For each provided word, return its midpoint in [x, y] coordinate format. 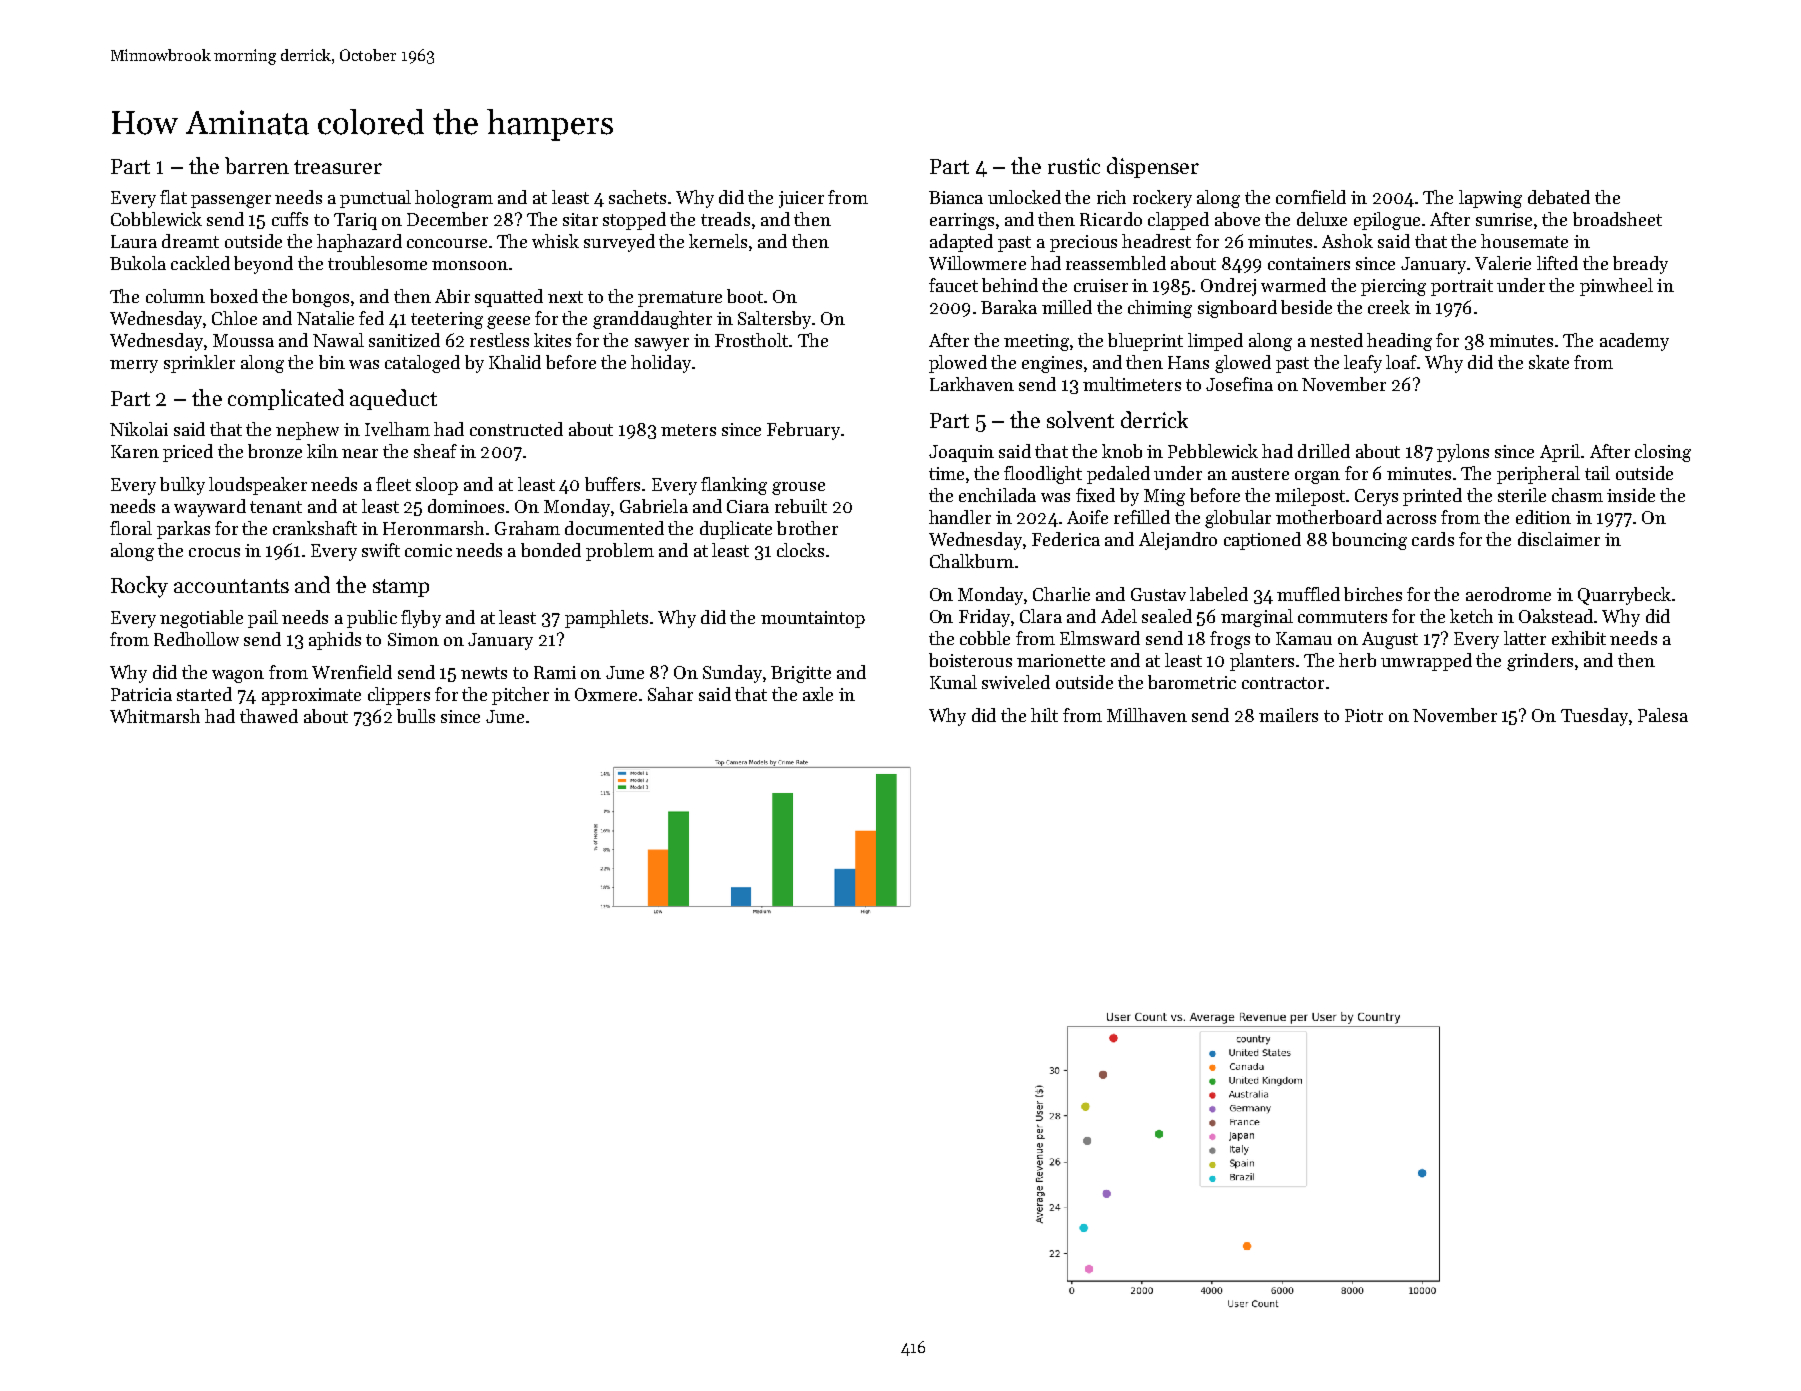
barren [257, 165]
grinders [1540, 662]
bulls [416, 716]
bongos [320, 298]
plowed [958, 364]
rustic [1074, 166]
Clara [1041, 616]
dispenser [1153, 167]
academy [1634, 342]
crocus [214, 552]
